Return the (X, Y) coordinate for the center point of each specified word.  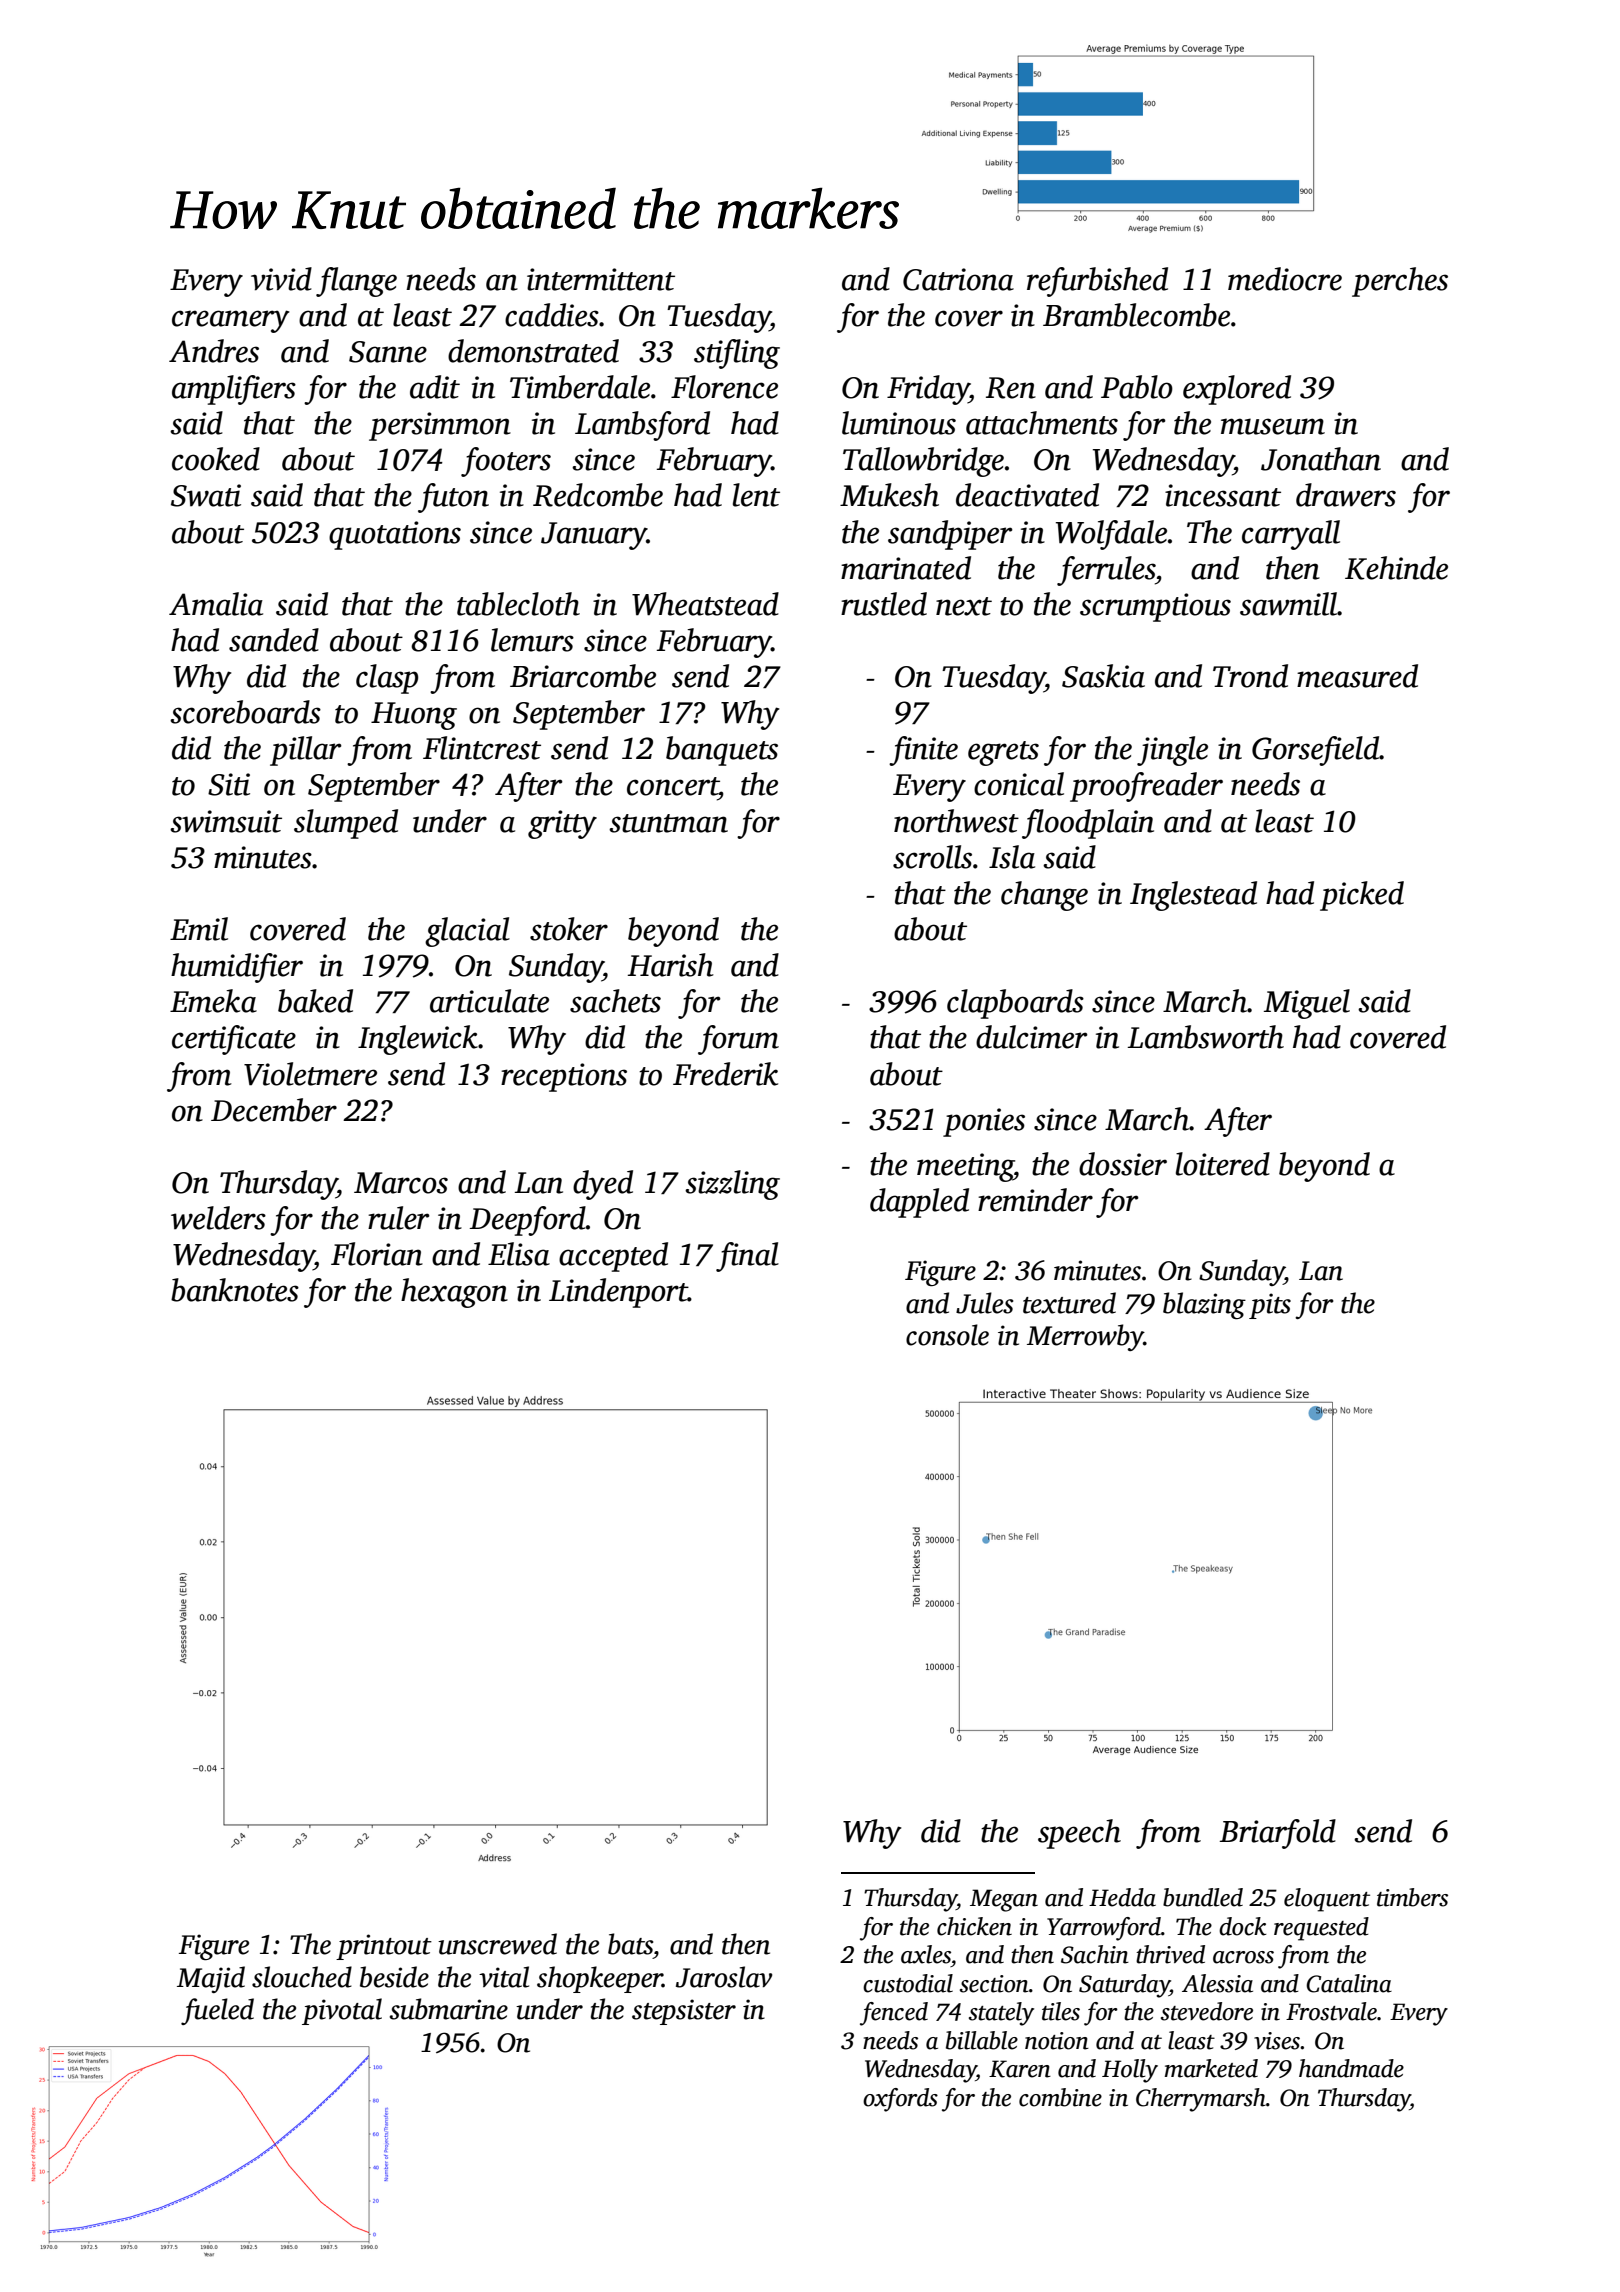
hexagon (454, 1293)
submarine (448, 2009)
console (947, 1335)
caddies (552, 315)
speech (1079, 1834)
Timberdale (580, 387)
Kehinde (1396, 568)
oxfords (900, 2100)
